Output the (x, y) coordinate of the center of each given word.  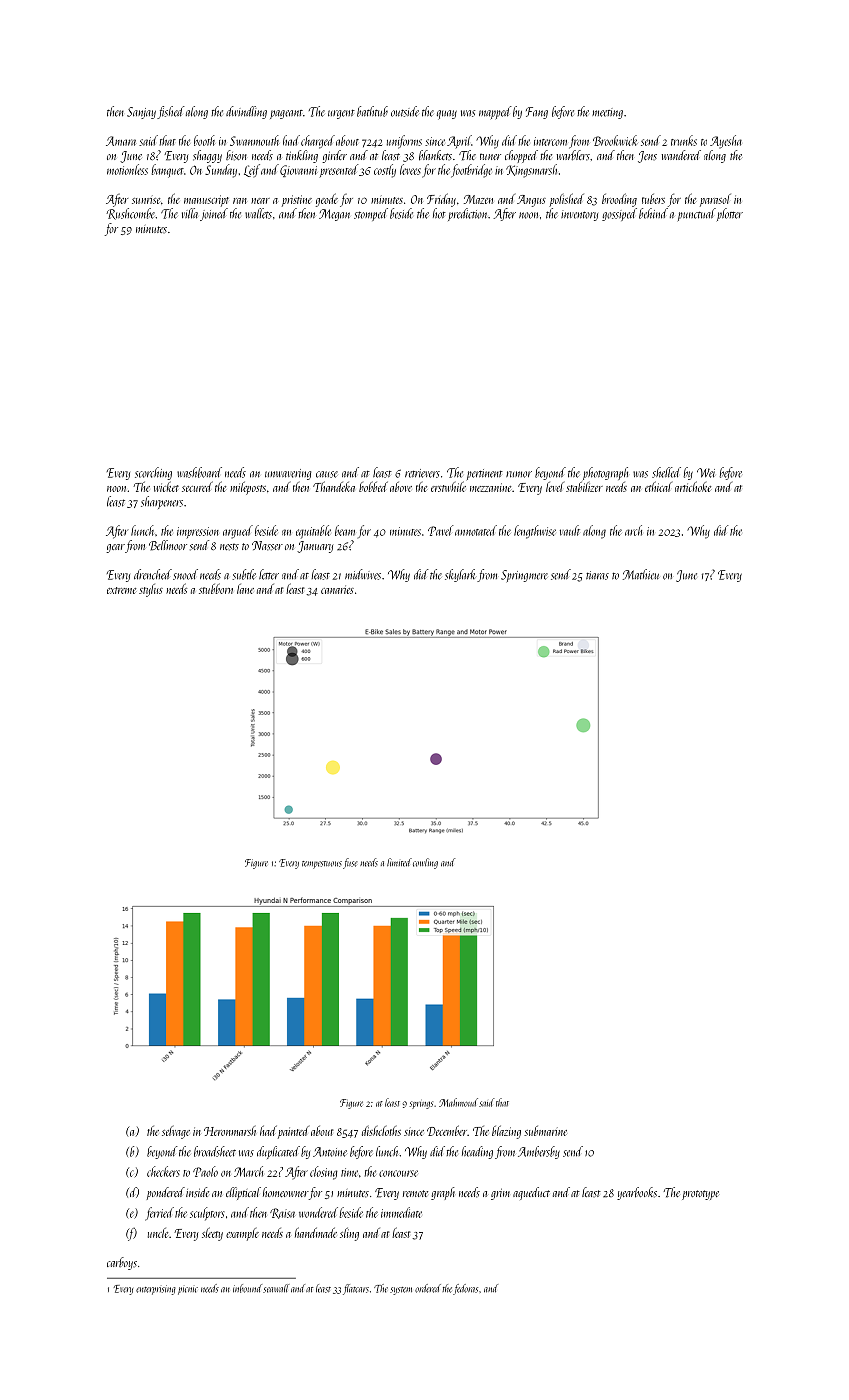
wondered (318, 1212)
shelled (666, 472)
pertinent (485, 474)
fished (171, 112)
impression (198, 532)
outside (405, 111)
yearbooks (637, 1193)
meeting (607, 113)
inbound (247, 1288)
